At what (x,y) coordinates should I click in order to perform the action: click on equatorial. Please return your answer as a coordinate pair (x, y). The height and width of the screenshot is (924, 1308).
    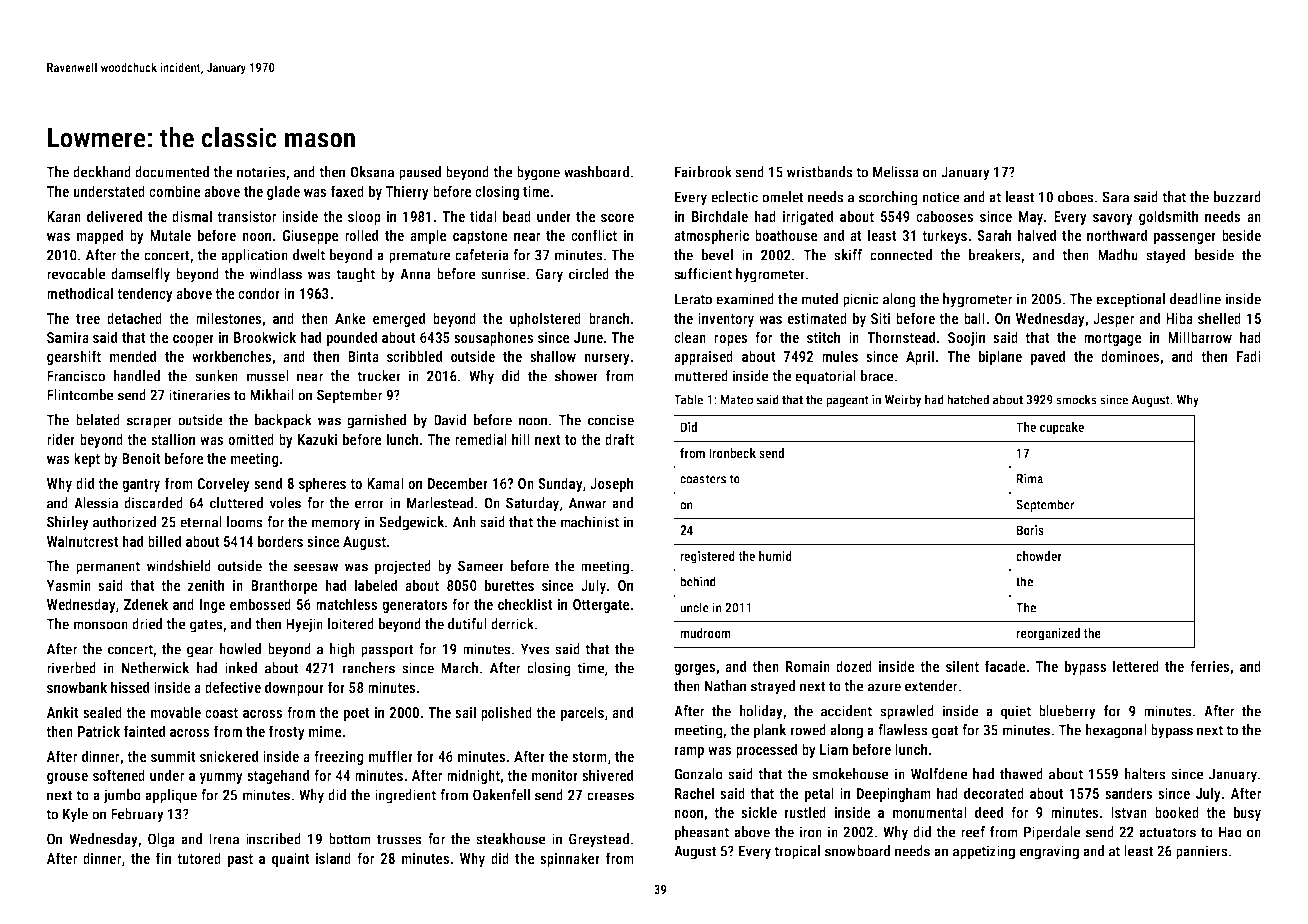
    Looking at the image, I should click on (825, 377).
